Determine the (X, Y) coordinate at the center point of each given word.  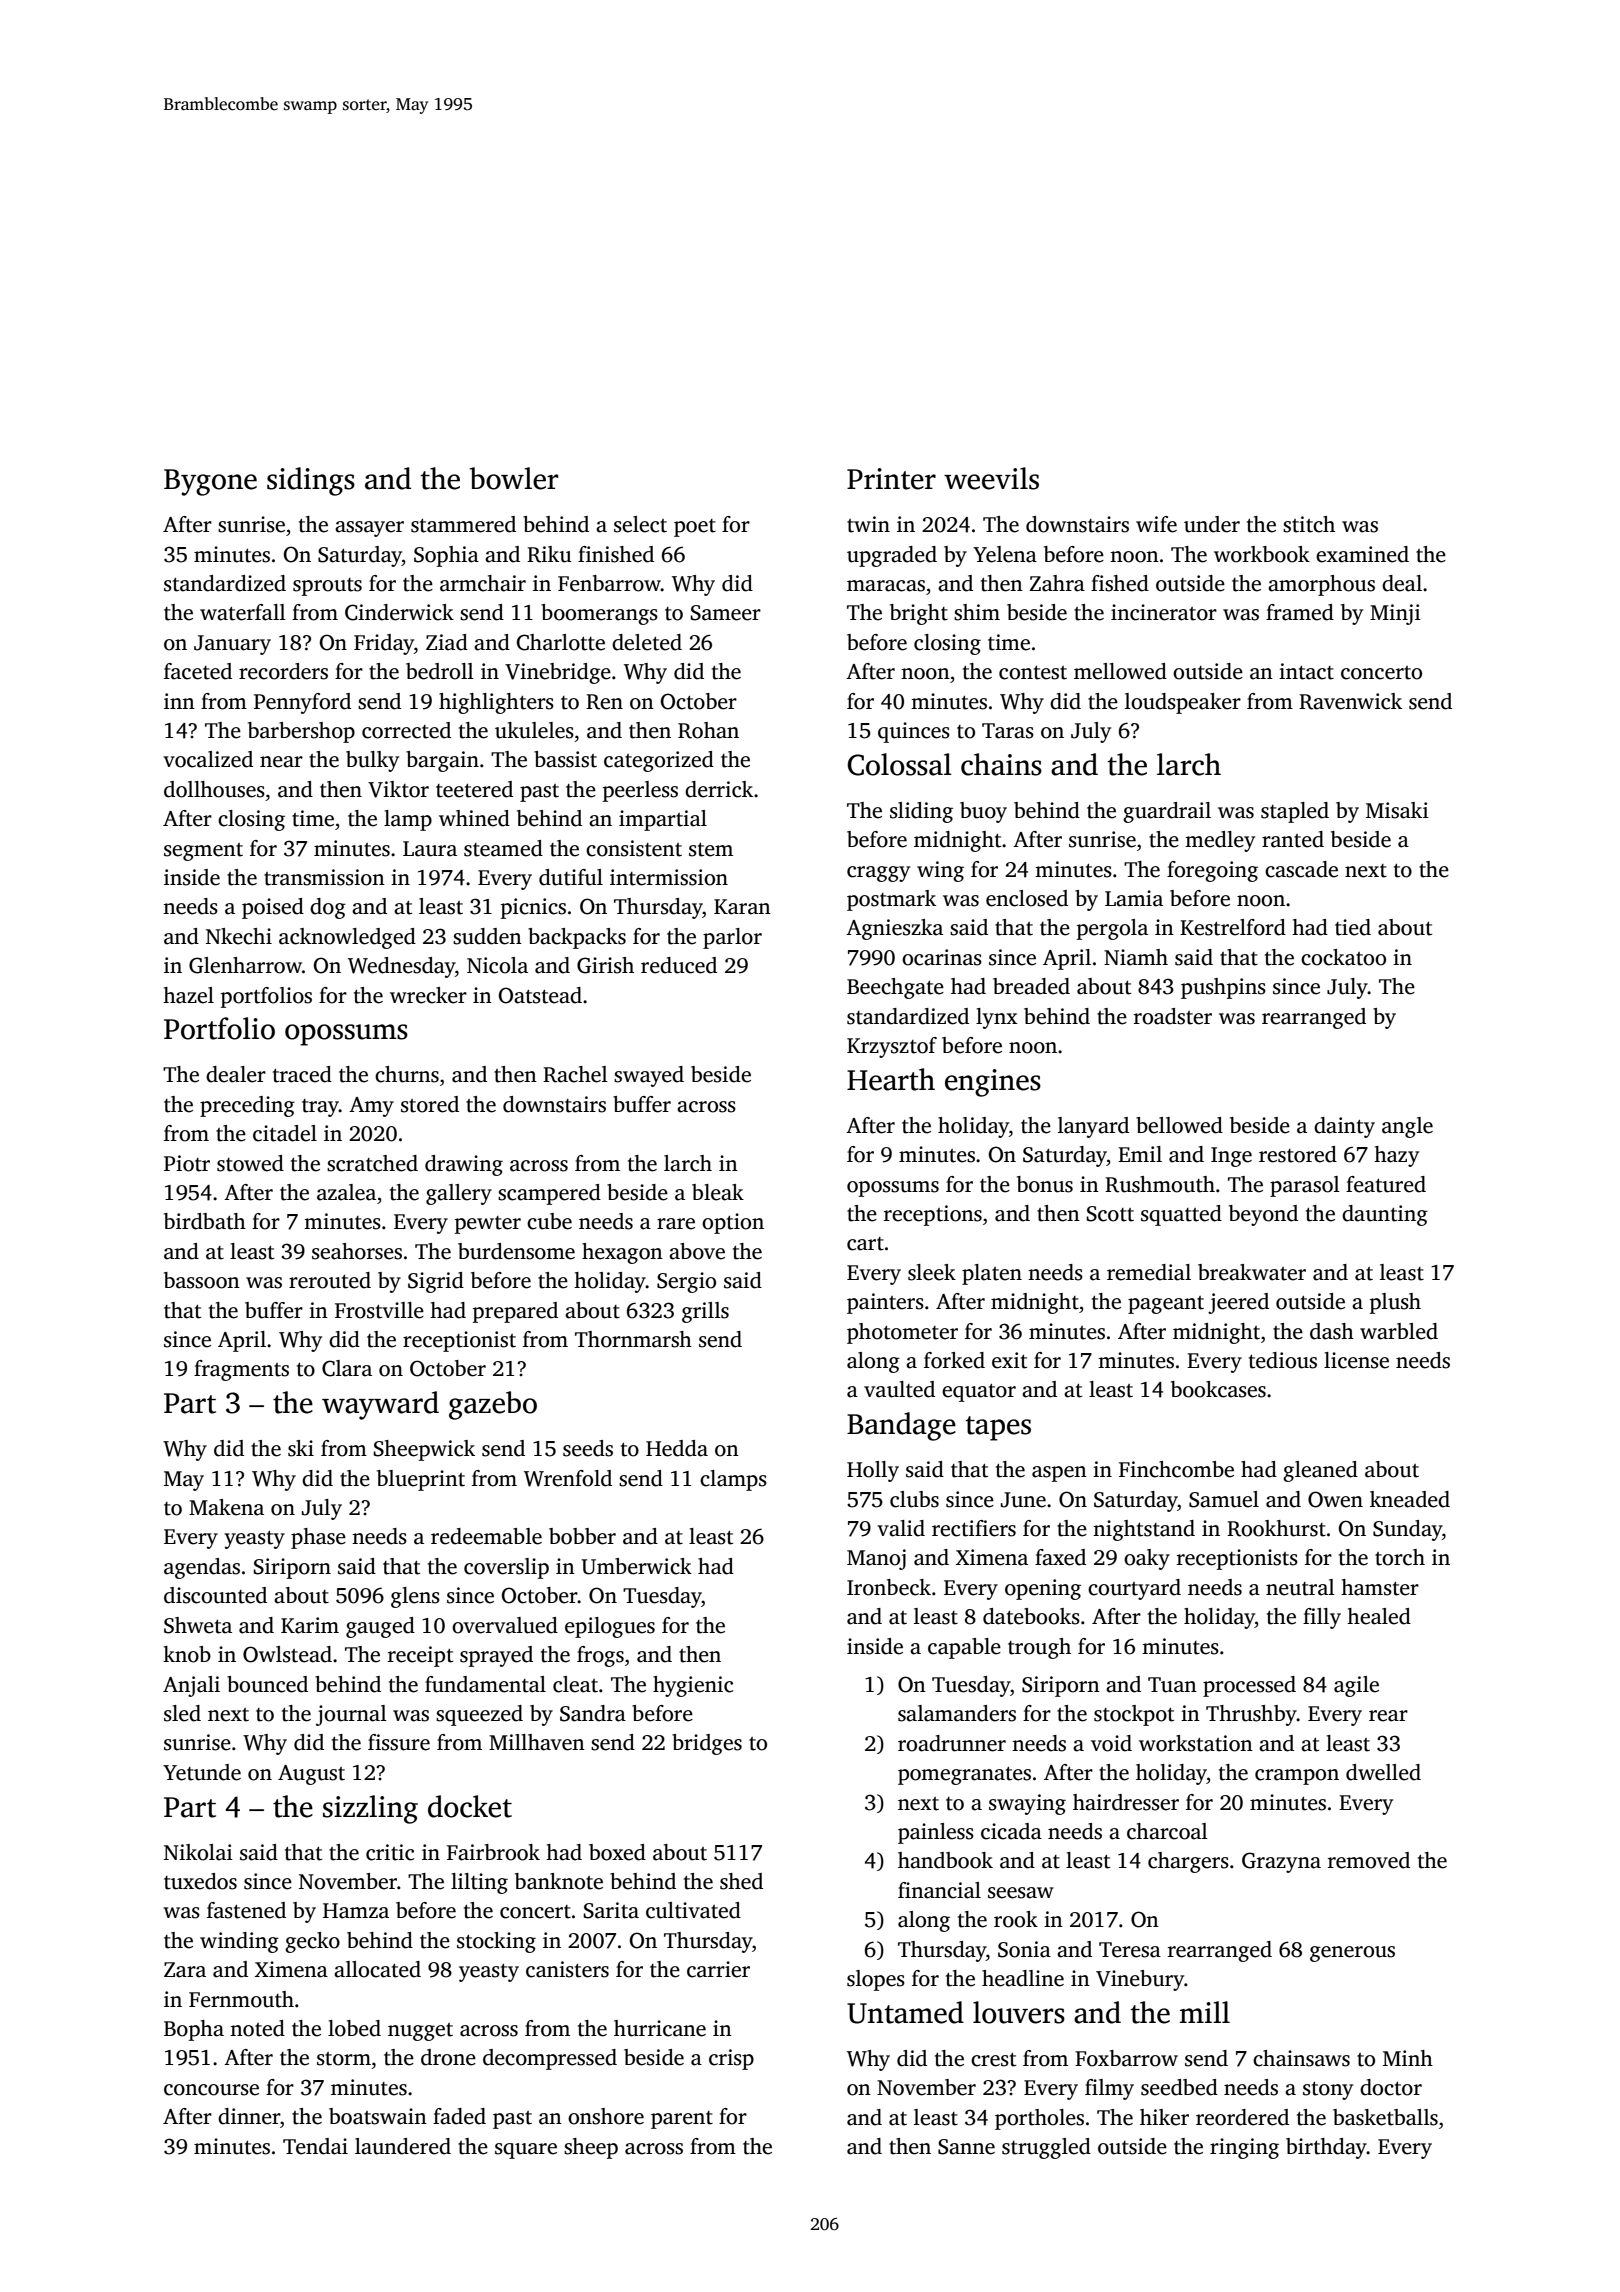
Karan (742, 907)
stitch (1309, 524)
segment (203, 852)
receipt (420, 1656)
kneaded (1410, 1499)
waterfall (243, 612)
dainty (1344, 1127)
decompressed (550, 2059)
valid (901, 1528)
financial (939, 1890)
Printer (891, 479)
